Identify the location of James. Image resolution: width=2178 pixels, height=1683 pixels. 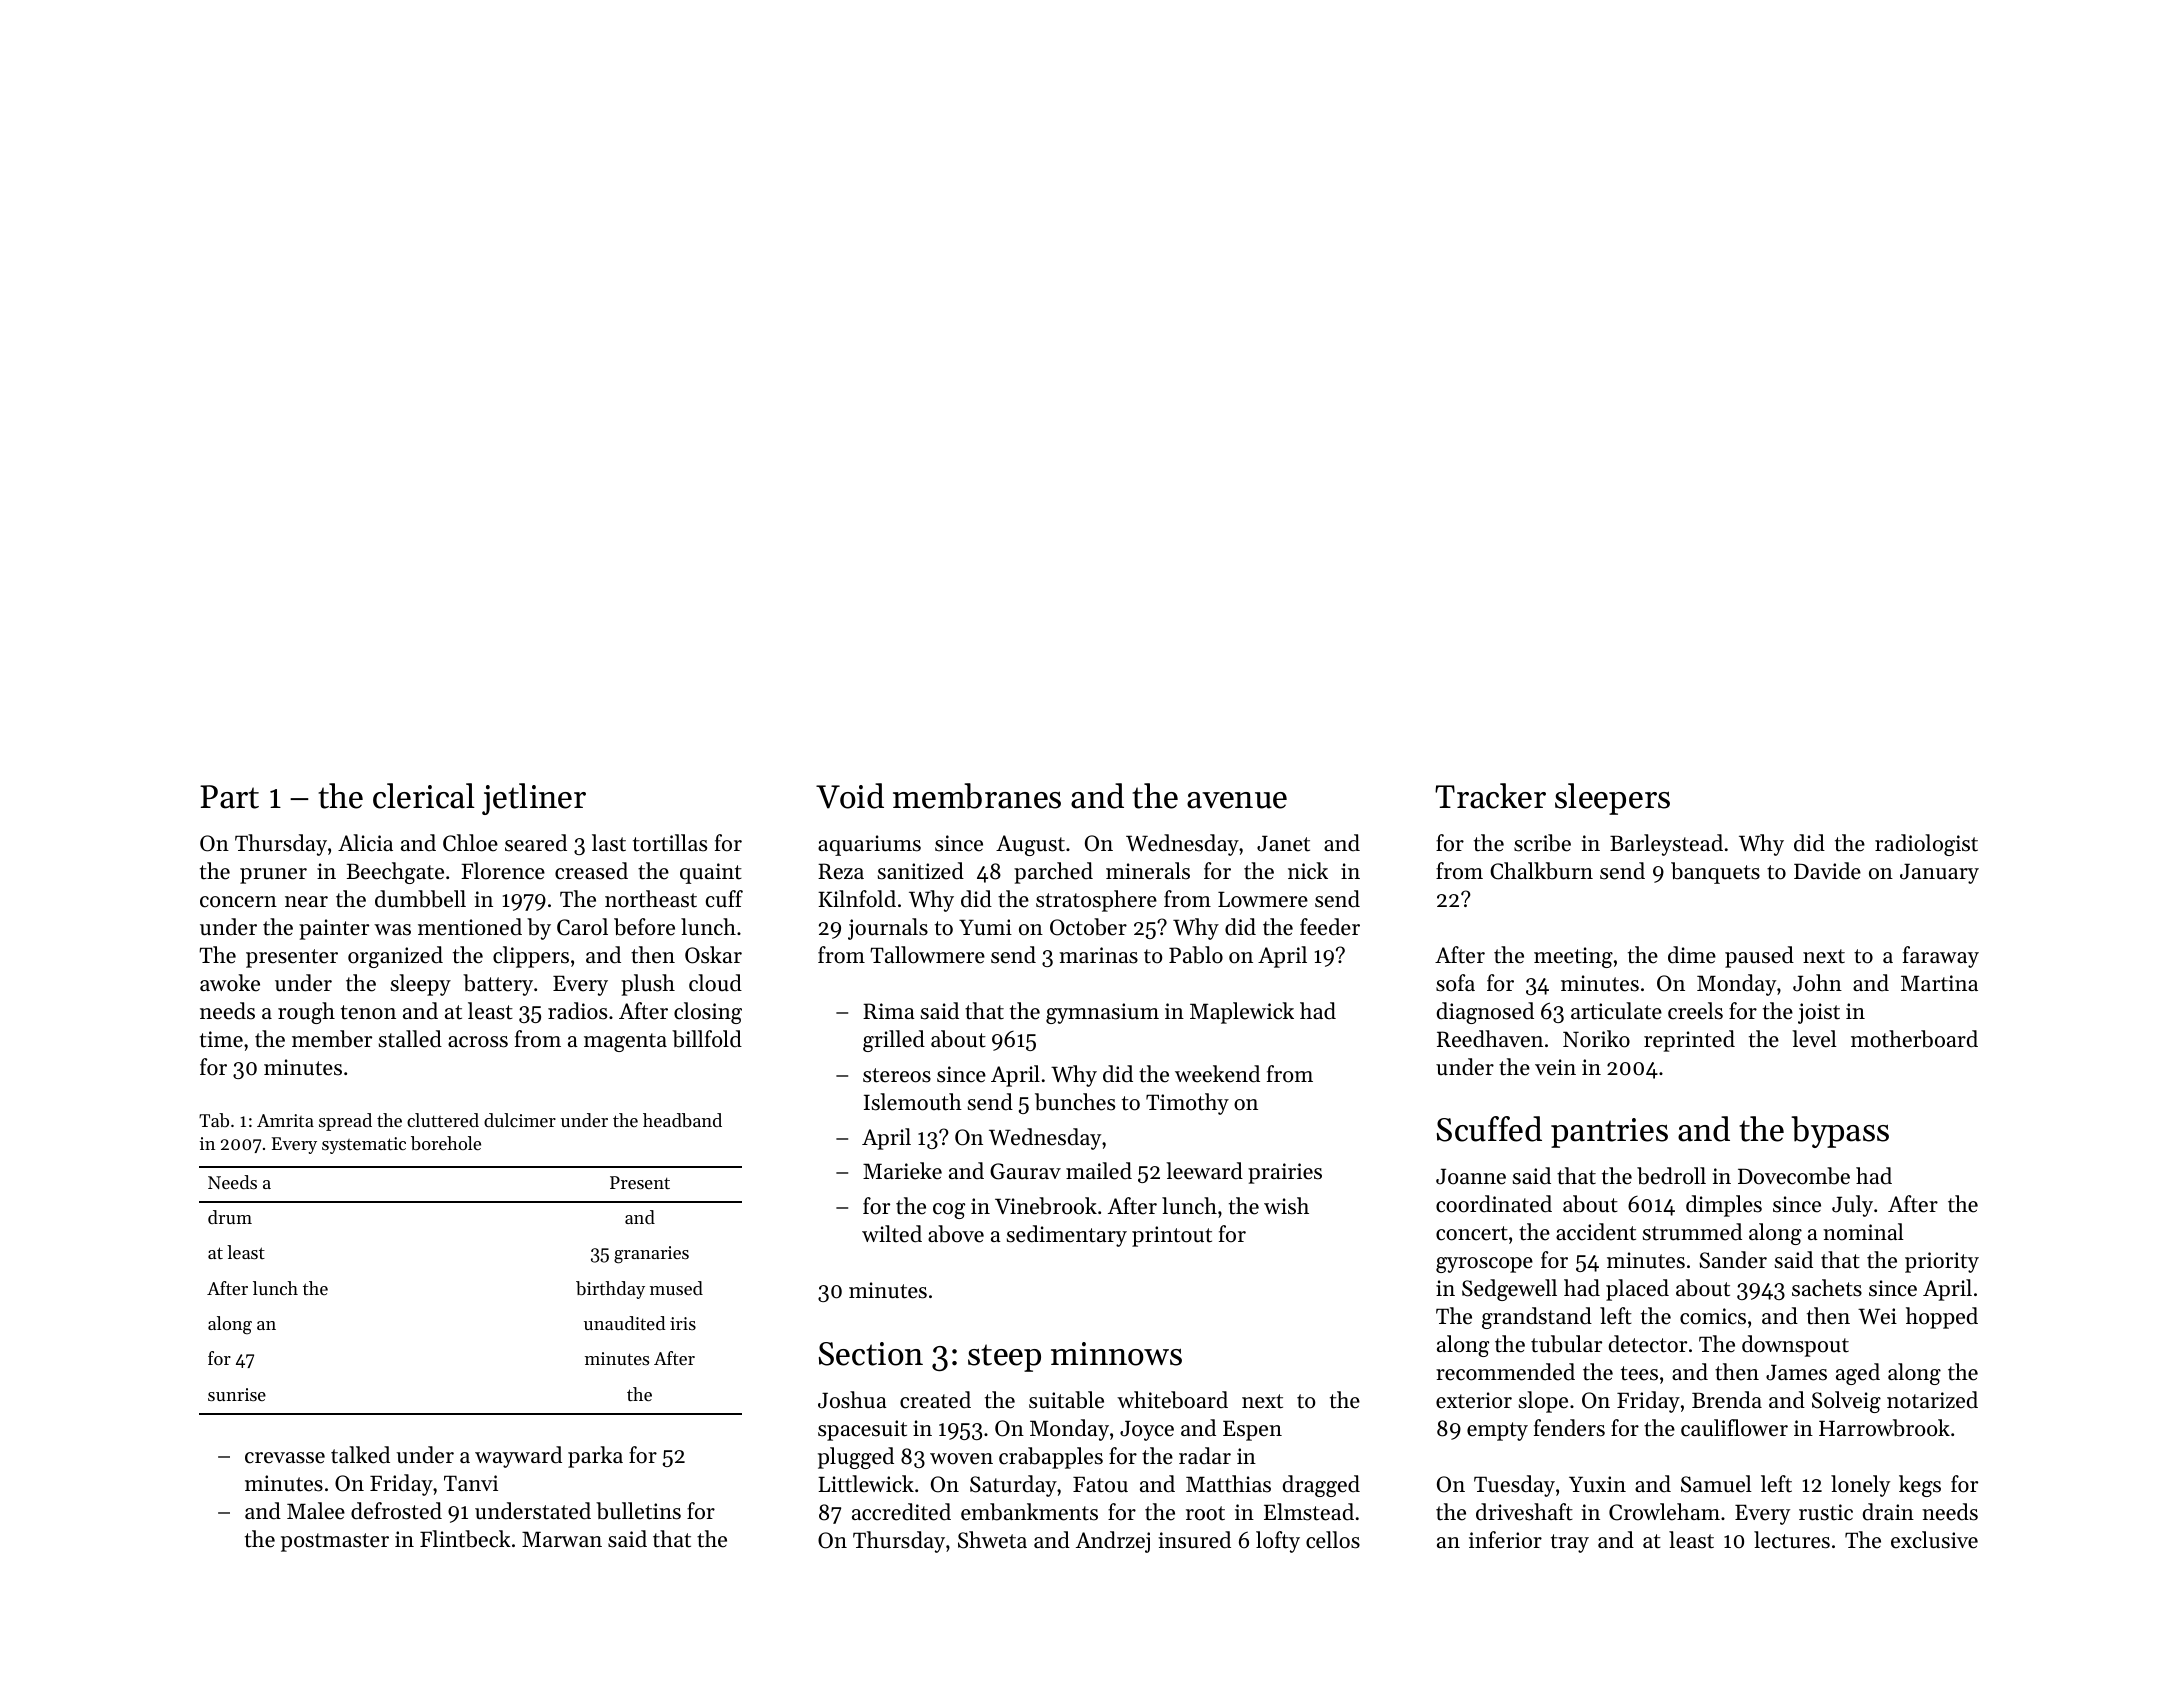
(1796, 1372).
